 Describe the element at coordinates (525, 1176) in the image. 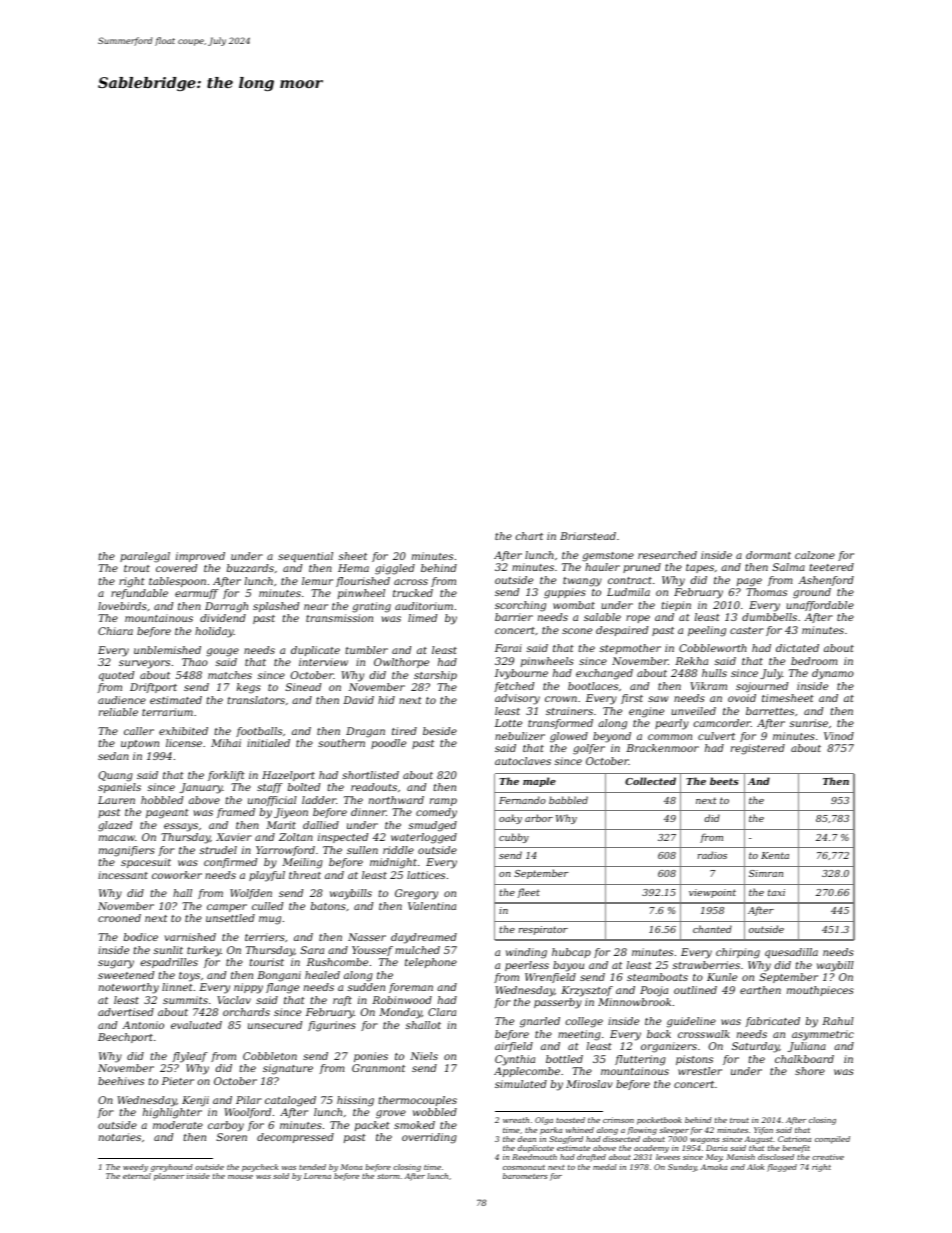

I see `barometers` at that location.
